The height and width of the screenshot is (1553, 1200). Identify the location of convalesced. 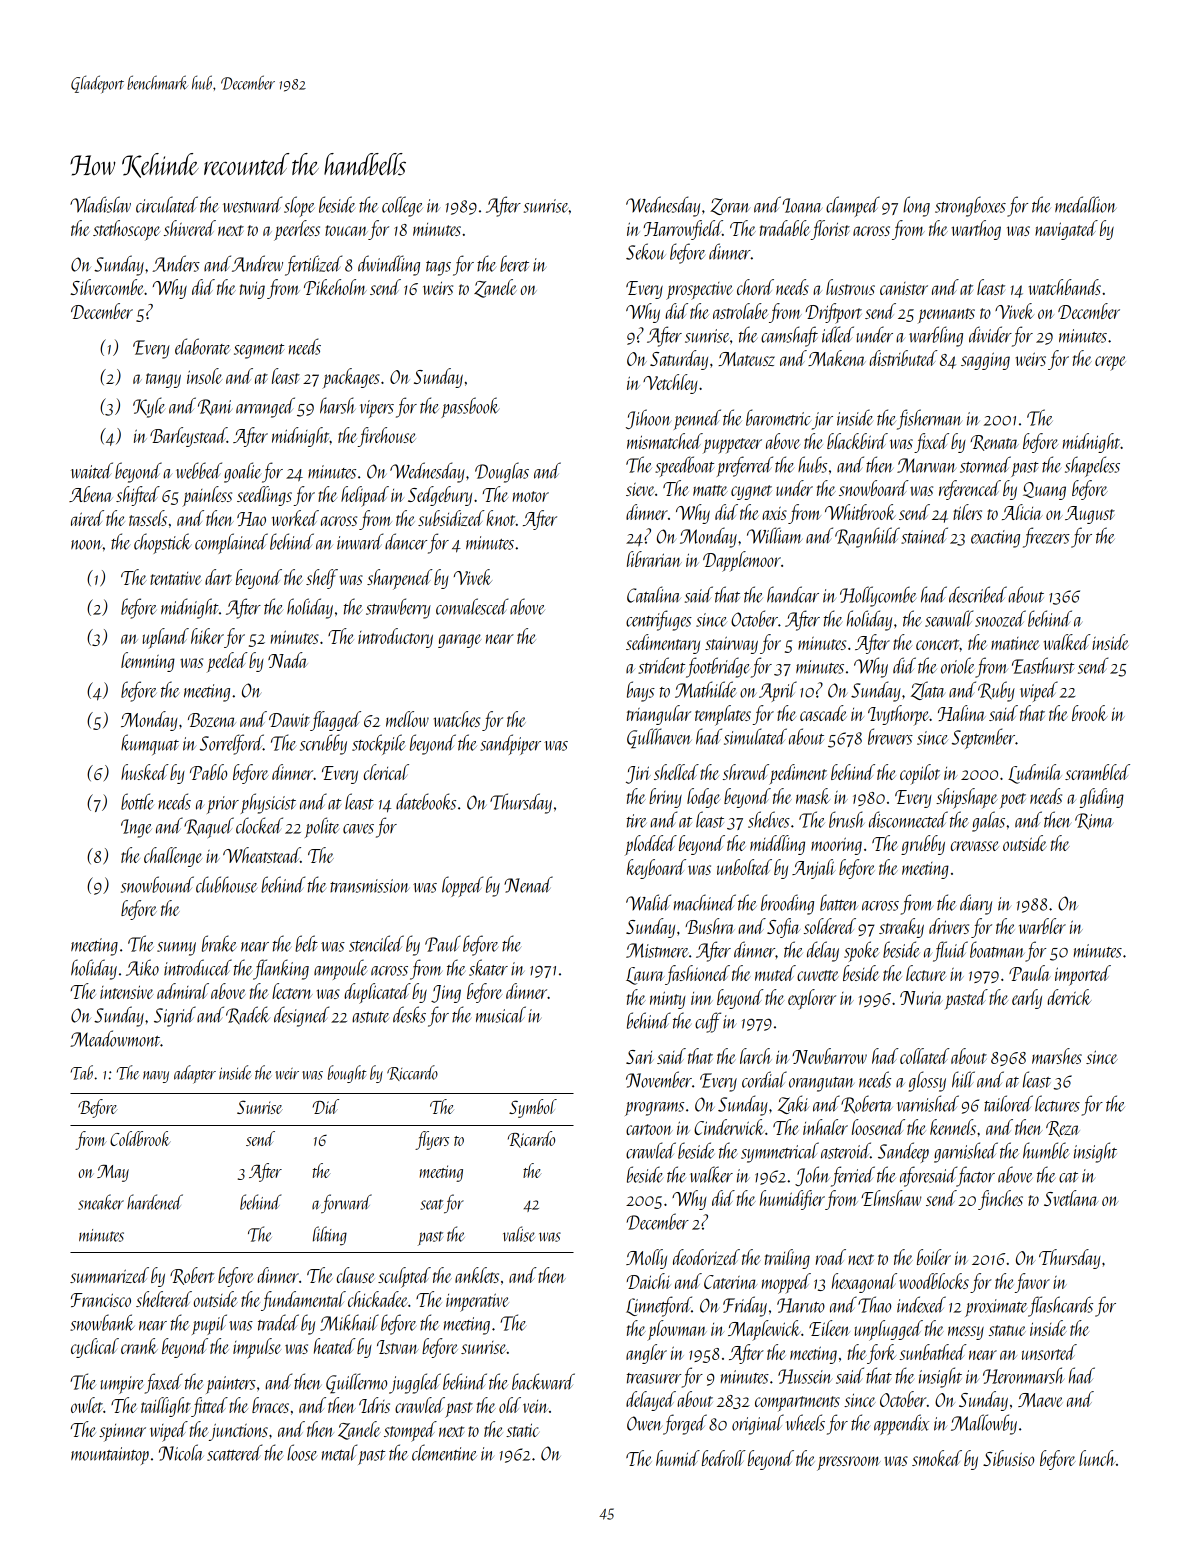
(472, 606).
